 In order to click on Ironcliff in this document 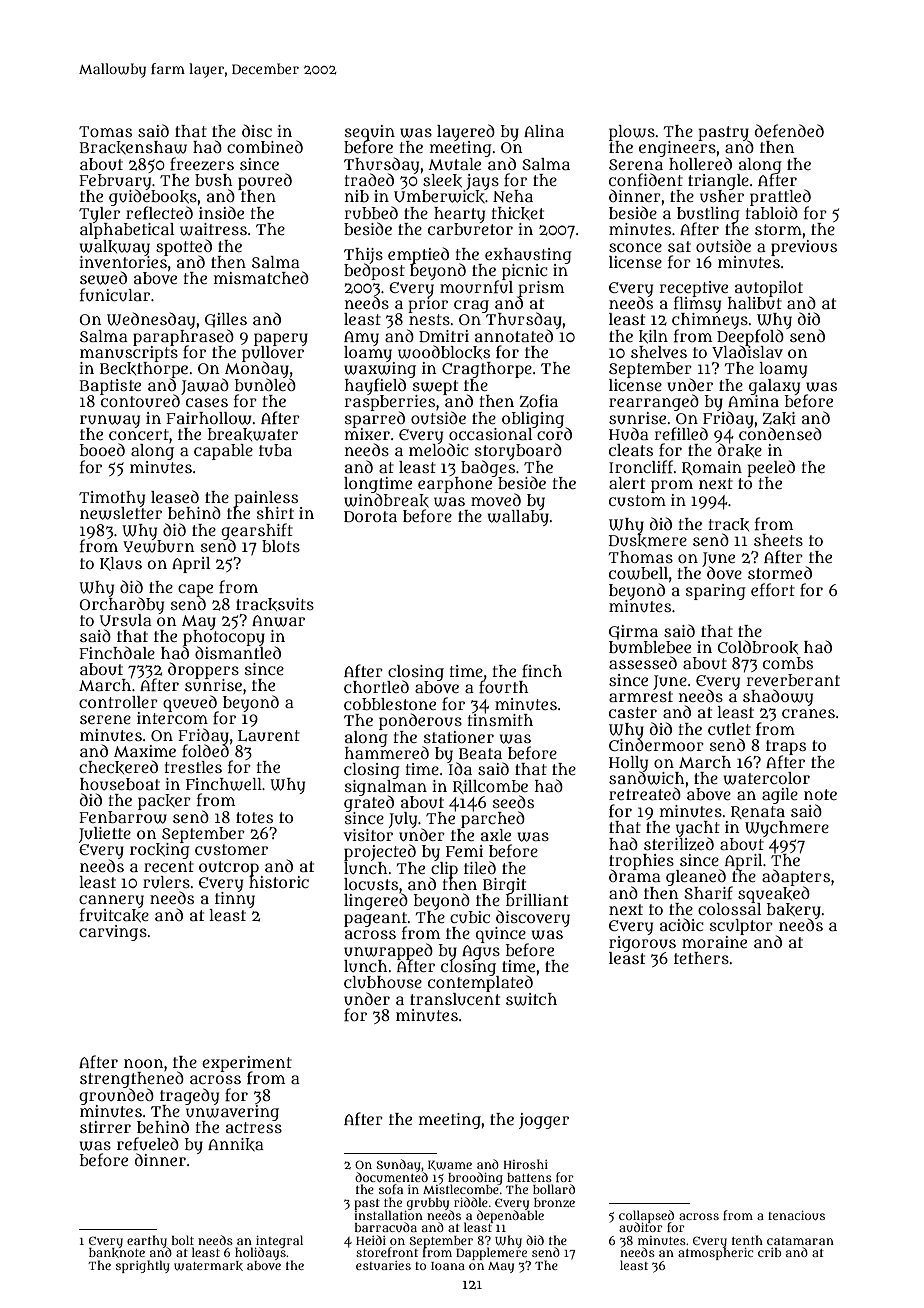, I will do `click(641, 467)`.
